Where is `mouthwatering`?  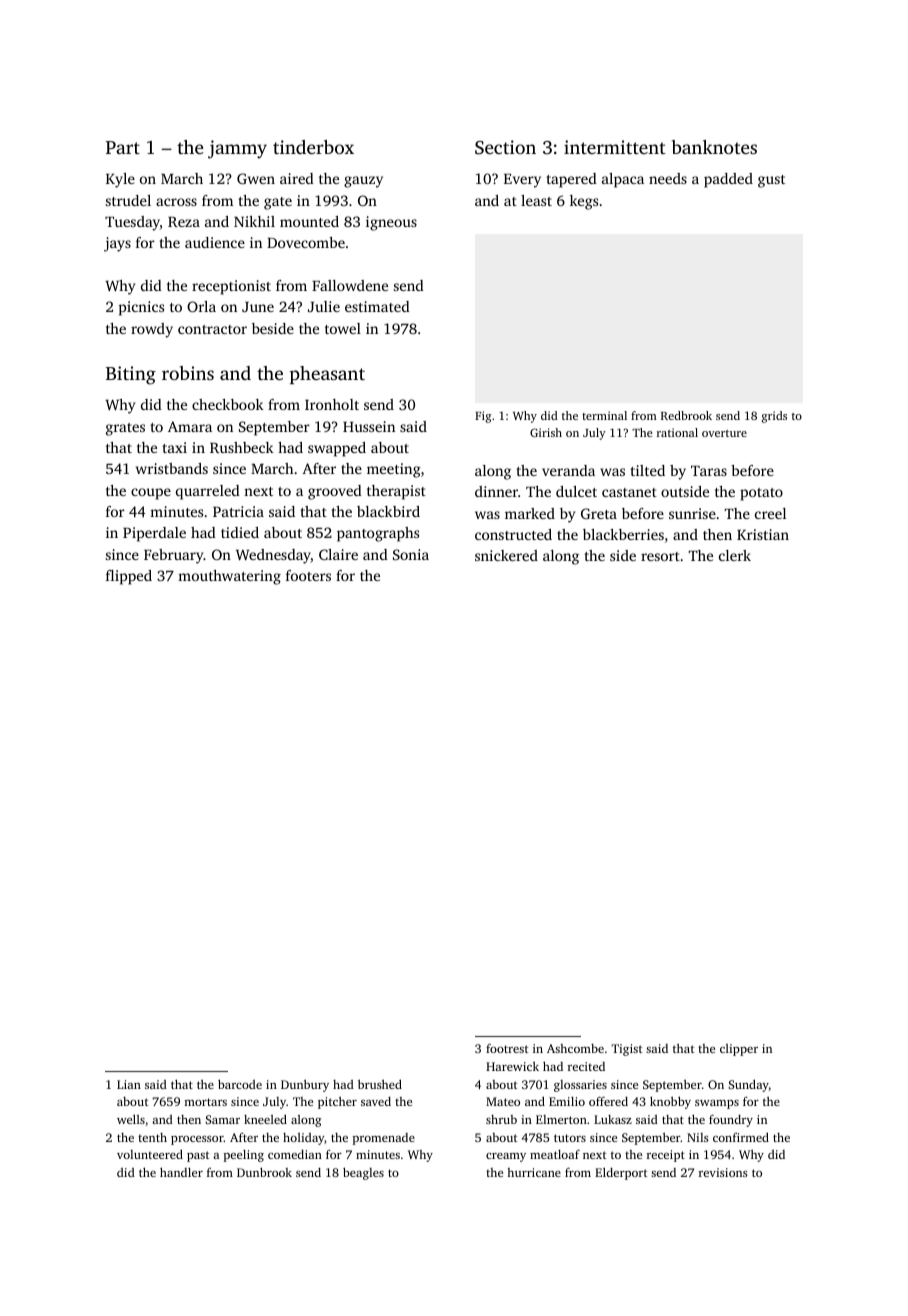 mouthwatering is located at coordinates (229, 577).
